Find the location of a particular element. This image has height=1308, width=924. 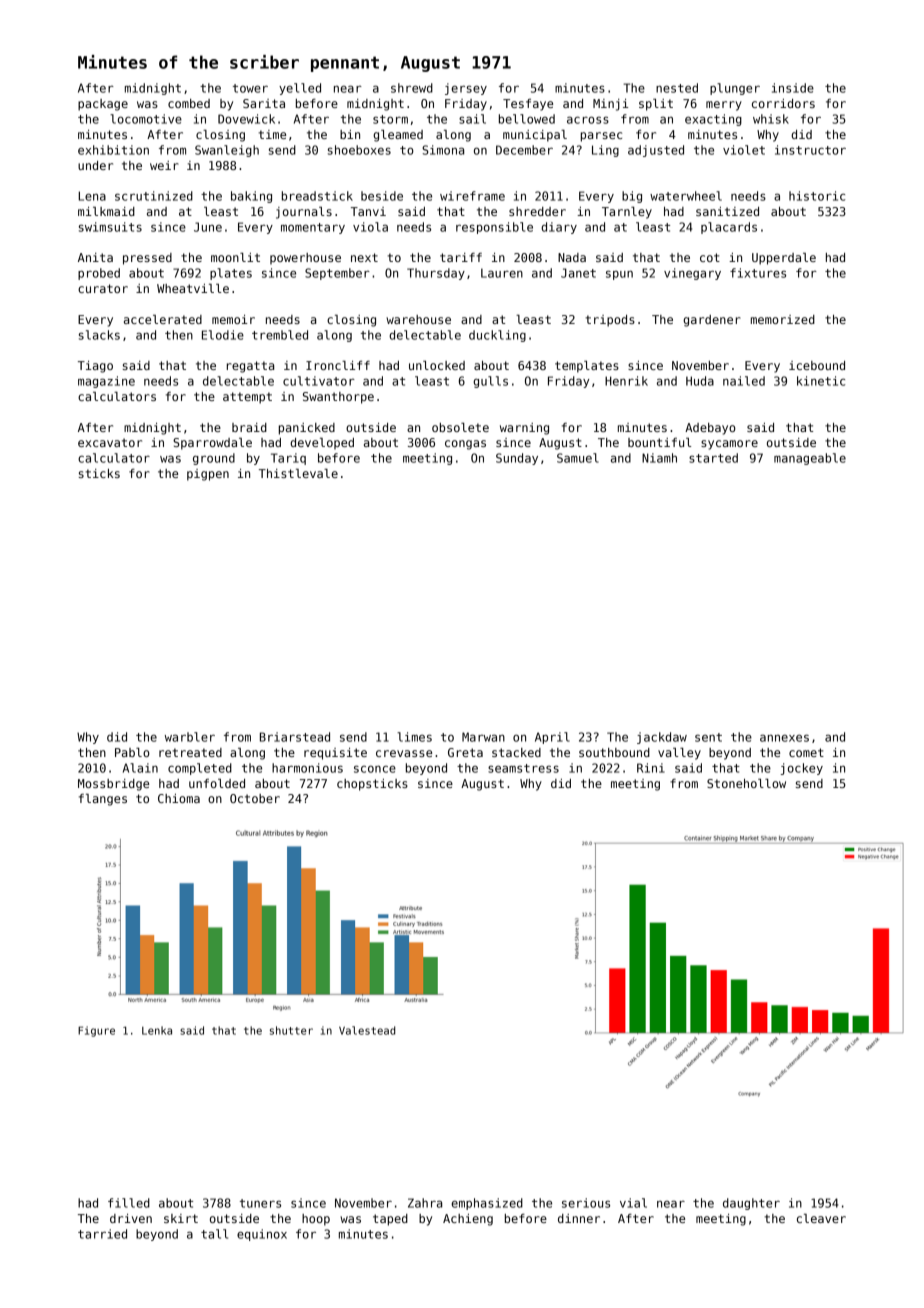

congas is located at coordinates (465, 445).
